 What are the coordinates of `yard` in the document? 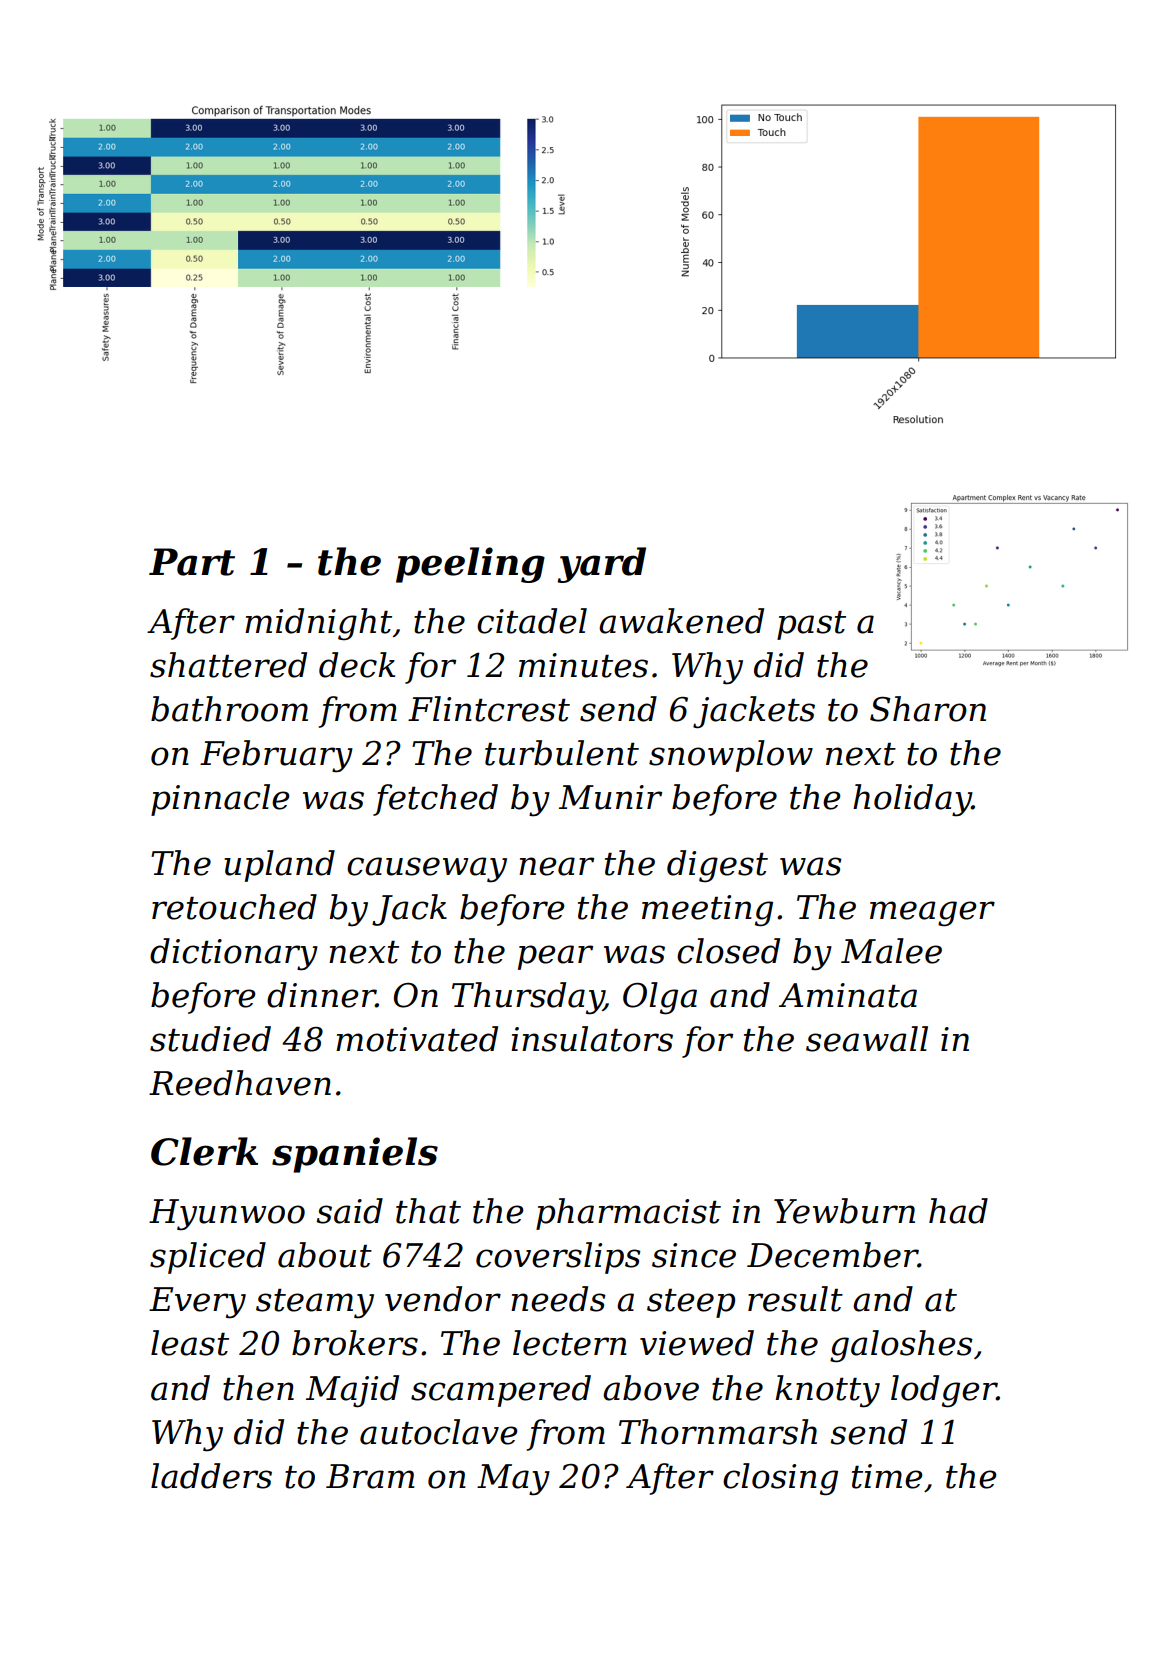 It's located at (601, 565).
